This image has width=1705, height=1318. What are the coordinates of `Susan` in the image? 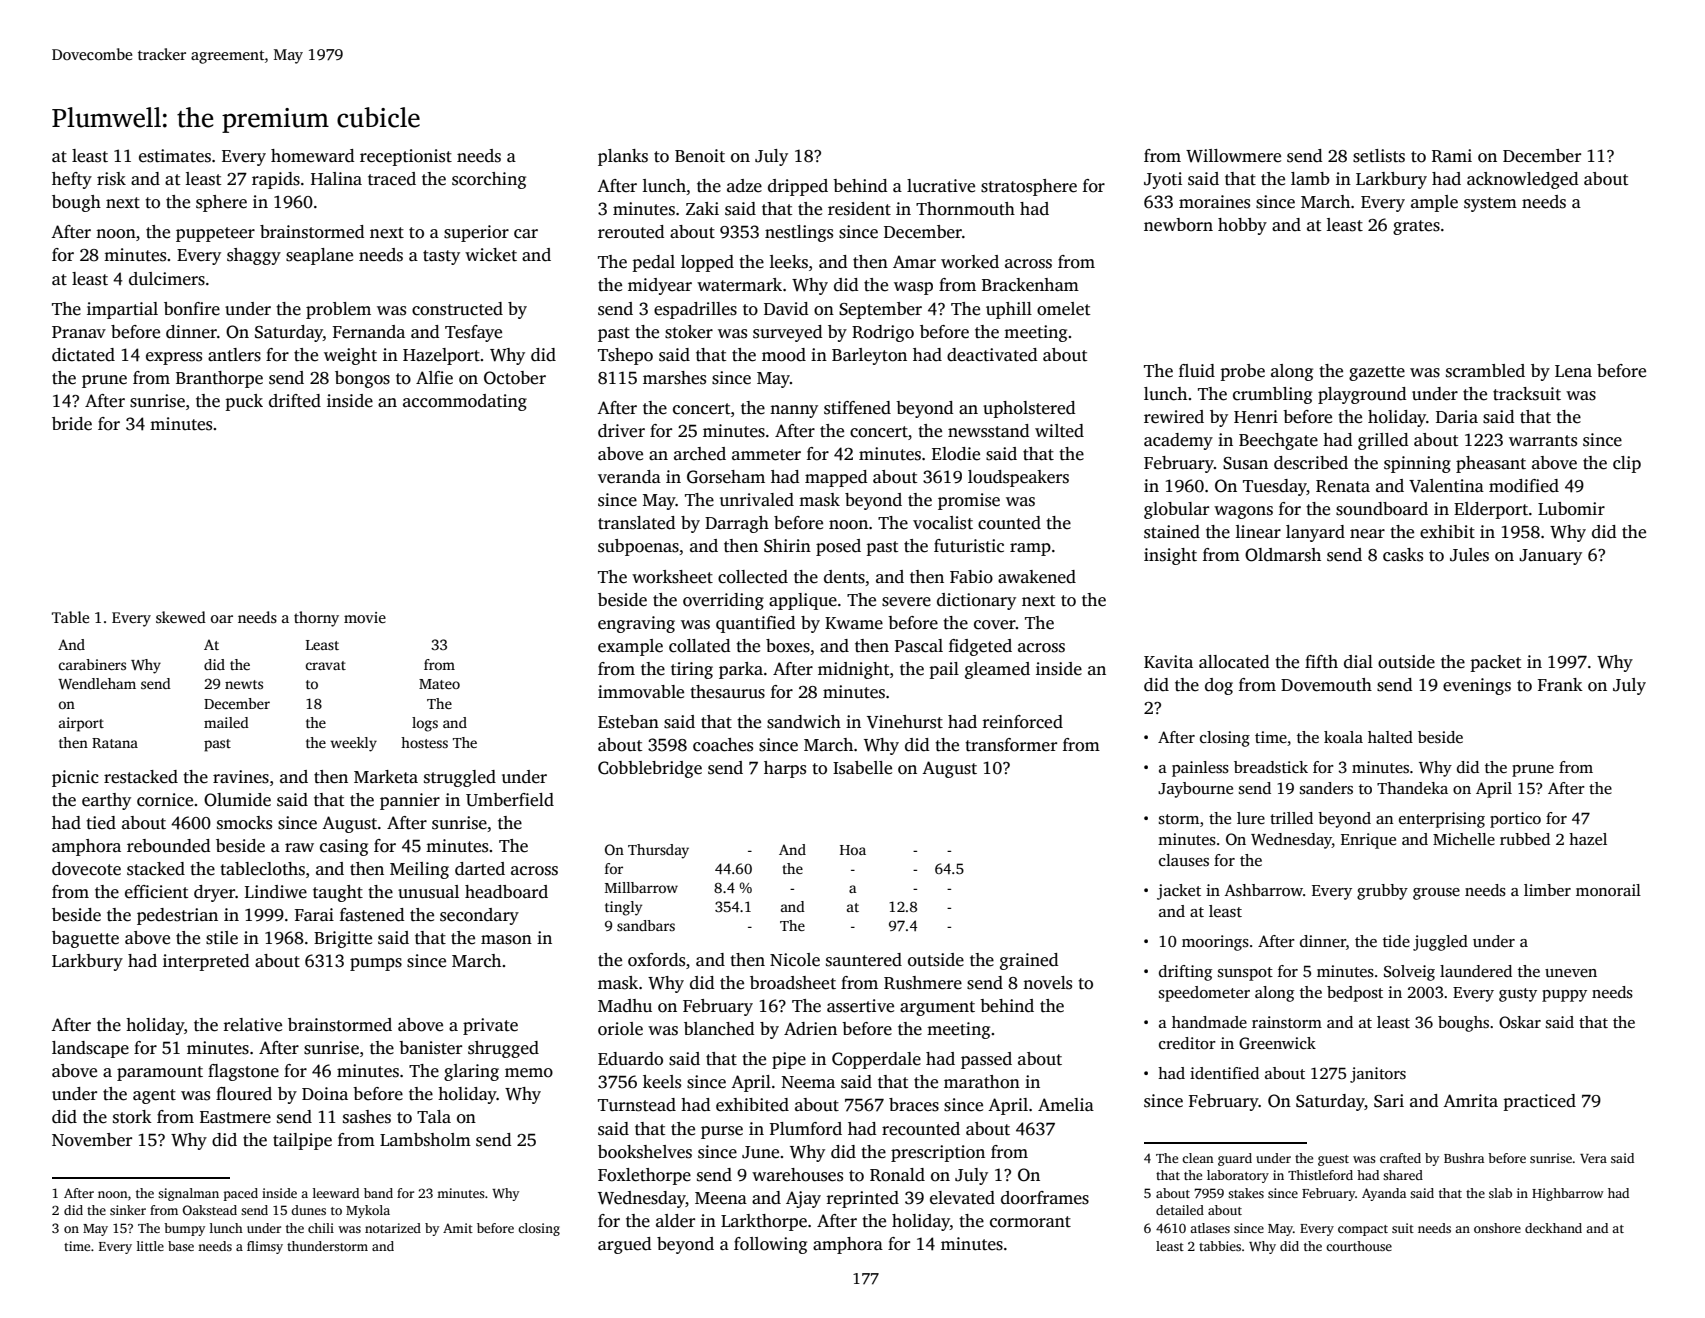 It's located at (1245, 463).
